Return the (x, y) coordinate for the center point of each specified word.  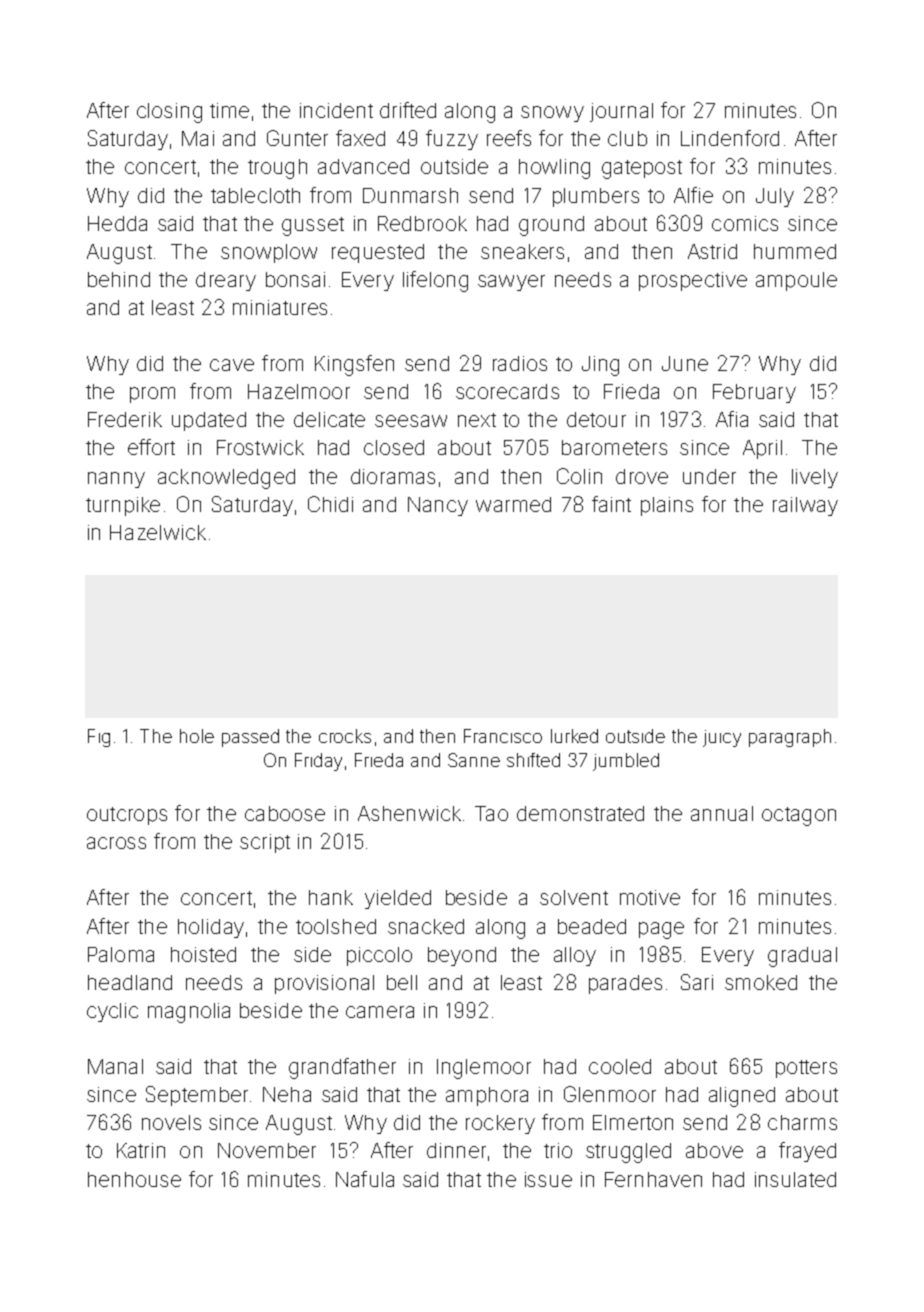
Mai (198, 138)
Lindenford (730, 138)
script (265, 843)
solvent (574, 897)
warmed (513, 504)
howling (554, 169)
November (267, 1150)
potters (806, 1069)
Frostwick (260, 447)
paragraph (790, 738)
